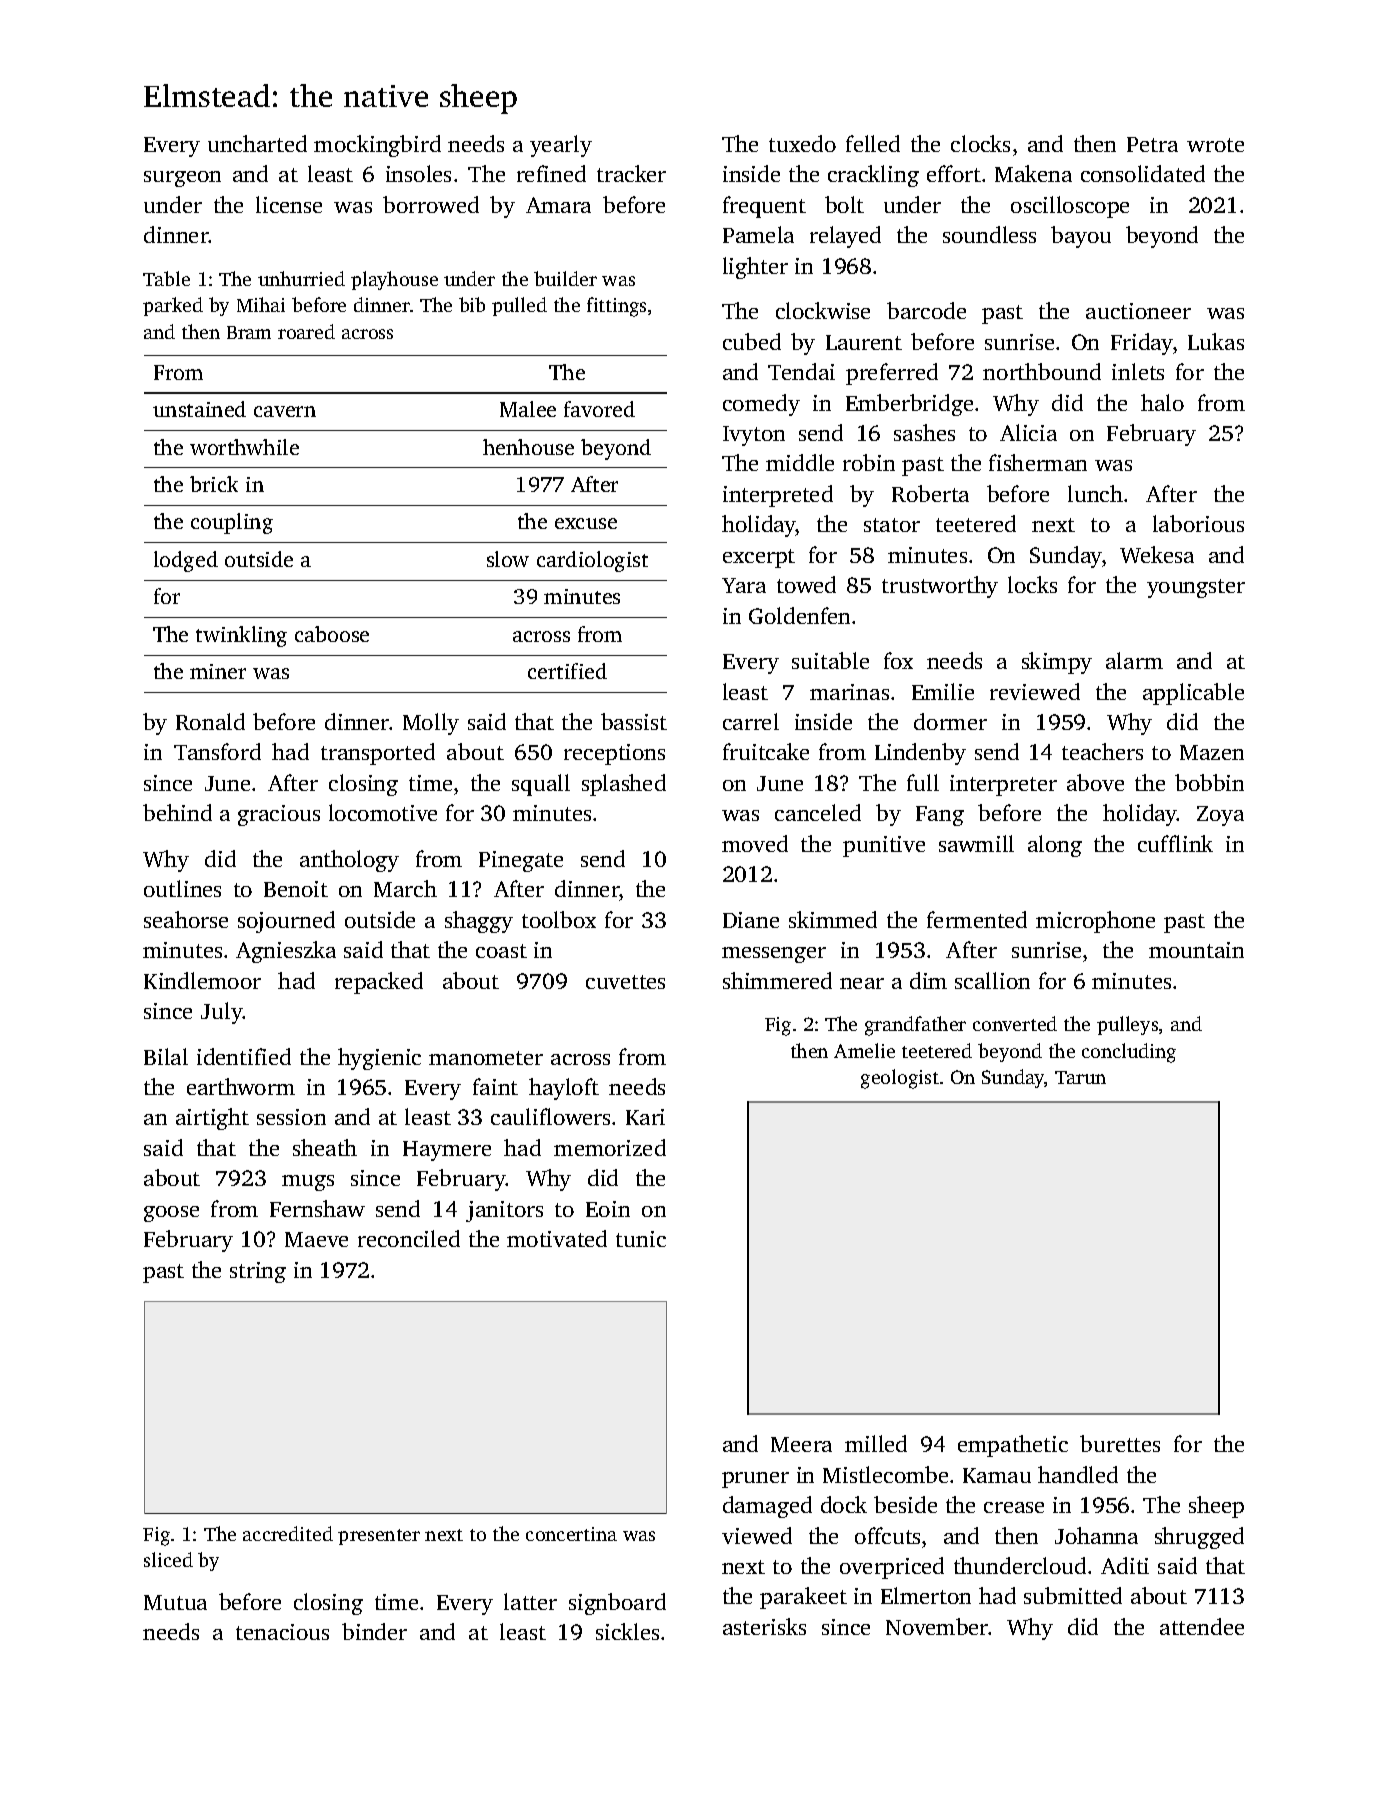 This page has height=1798, width=1389. Describe the element at coordinates (379, 983) in the page. I see `repacked` at that location.
